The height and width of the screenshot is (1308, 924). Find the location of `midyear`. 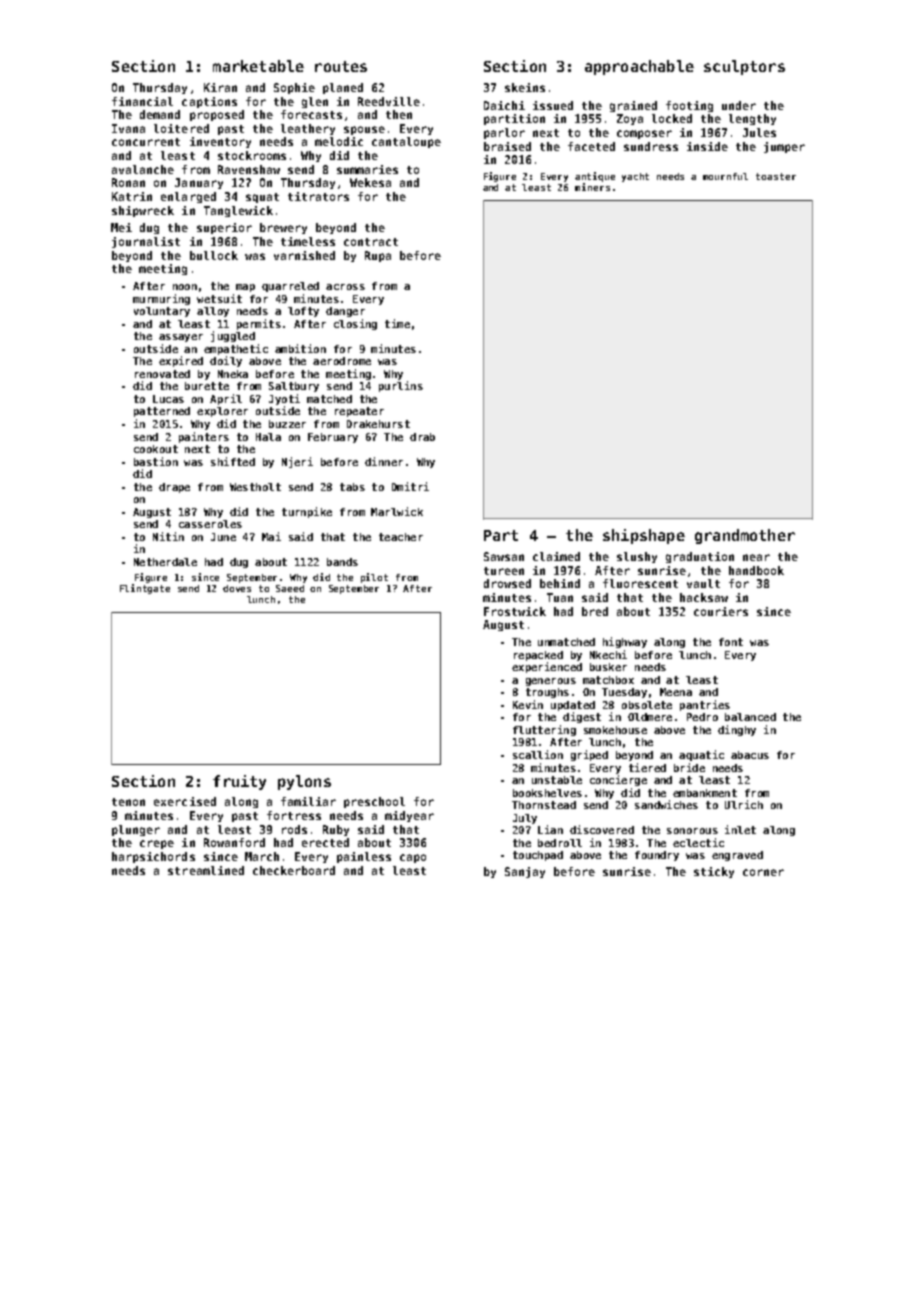

midyear is located at coordinates (409, 816).
